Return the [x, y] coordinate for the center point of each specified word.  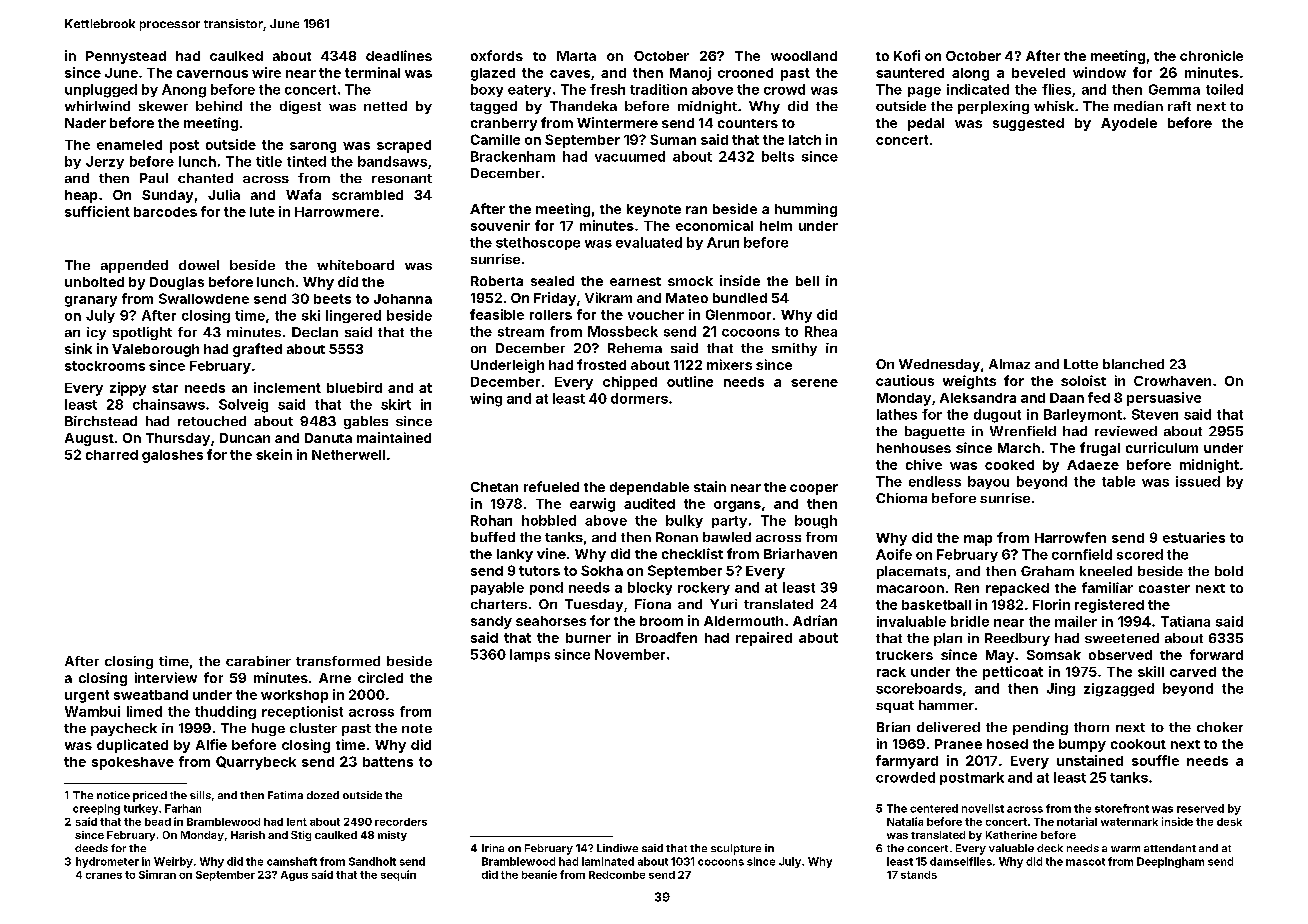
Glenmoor [738, 314]
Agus [294, 876]
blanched [1133, 364]
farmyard [907, 762]
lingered [353, 316]
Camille [495, 139]
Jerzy [105, 162]
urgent [87, 696]
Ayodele [1129, 124]
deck [1050, 848]
